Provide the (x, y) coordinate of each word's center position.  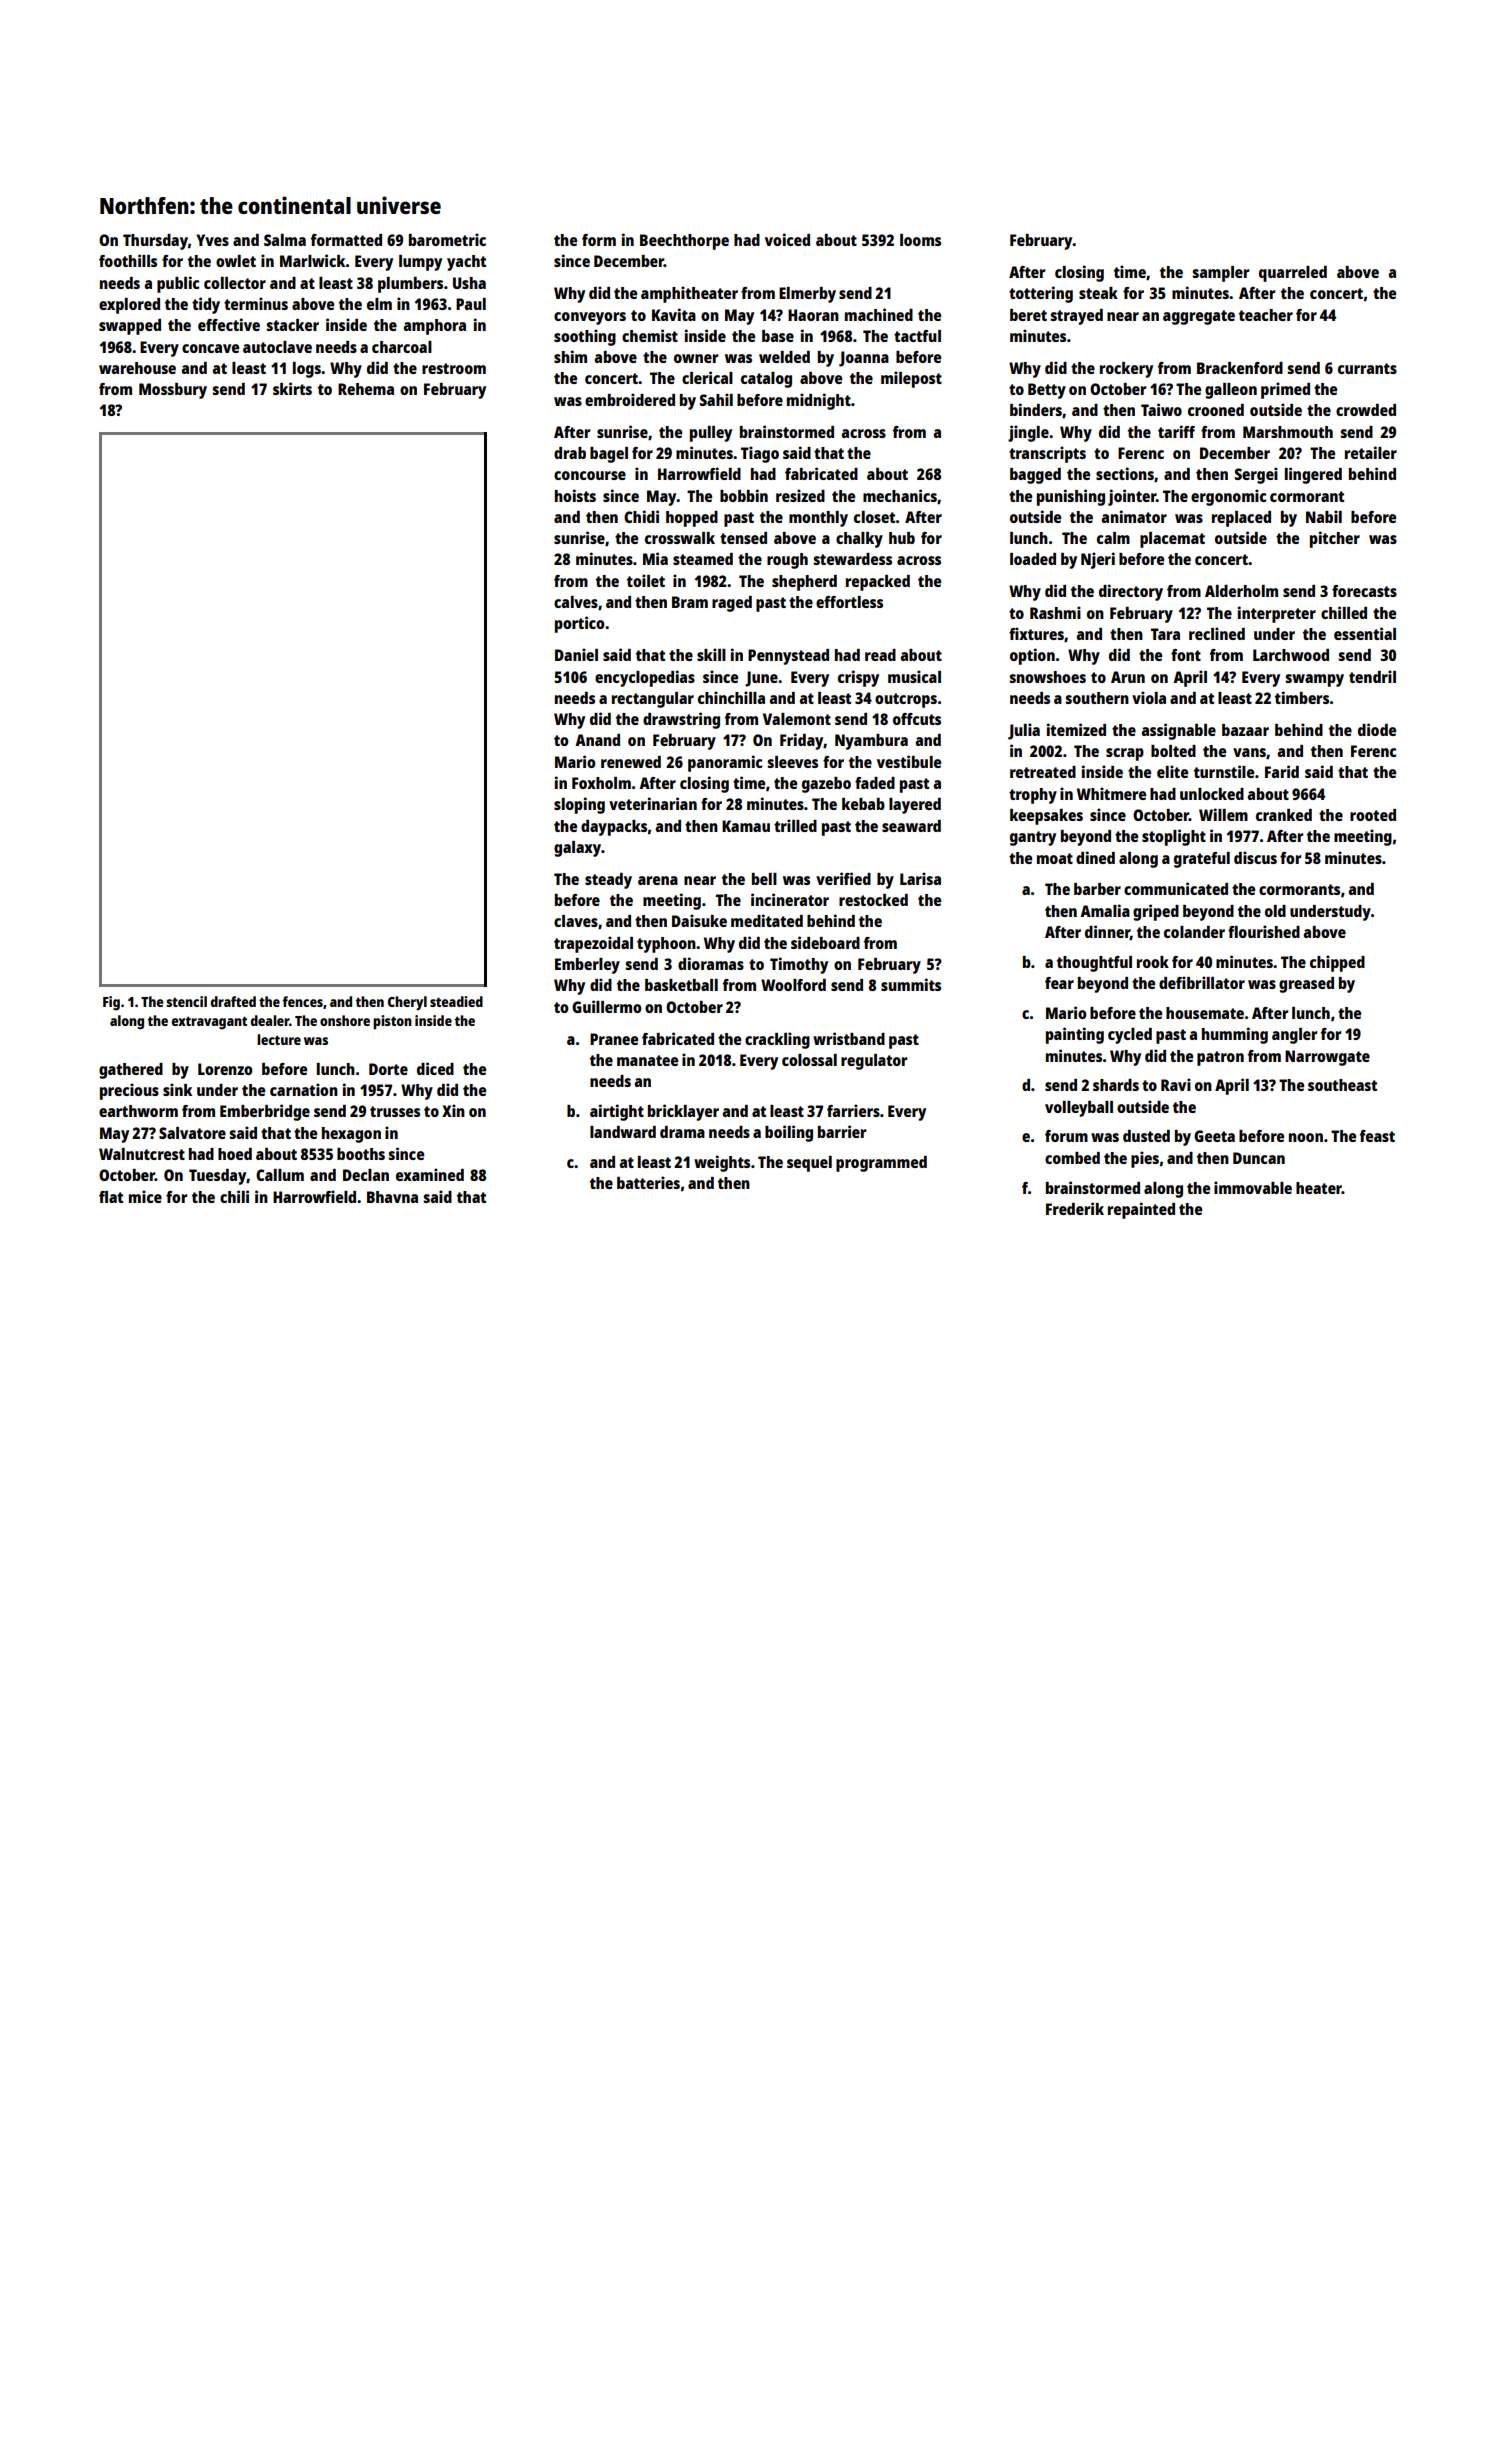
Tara (1165, 634)
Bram (690, 602)
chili (234, 1196)
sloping (579, 805)
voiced (787, 239)
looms (920, 240)
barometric (447, 239)
